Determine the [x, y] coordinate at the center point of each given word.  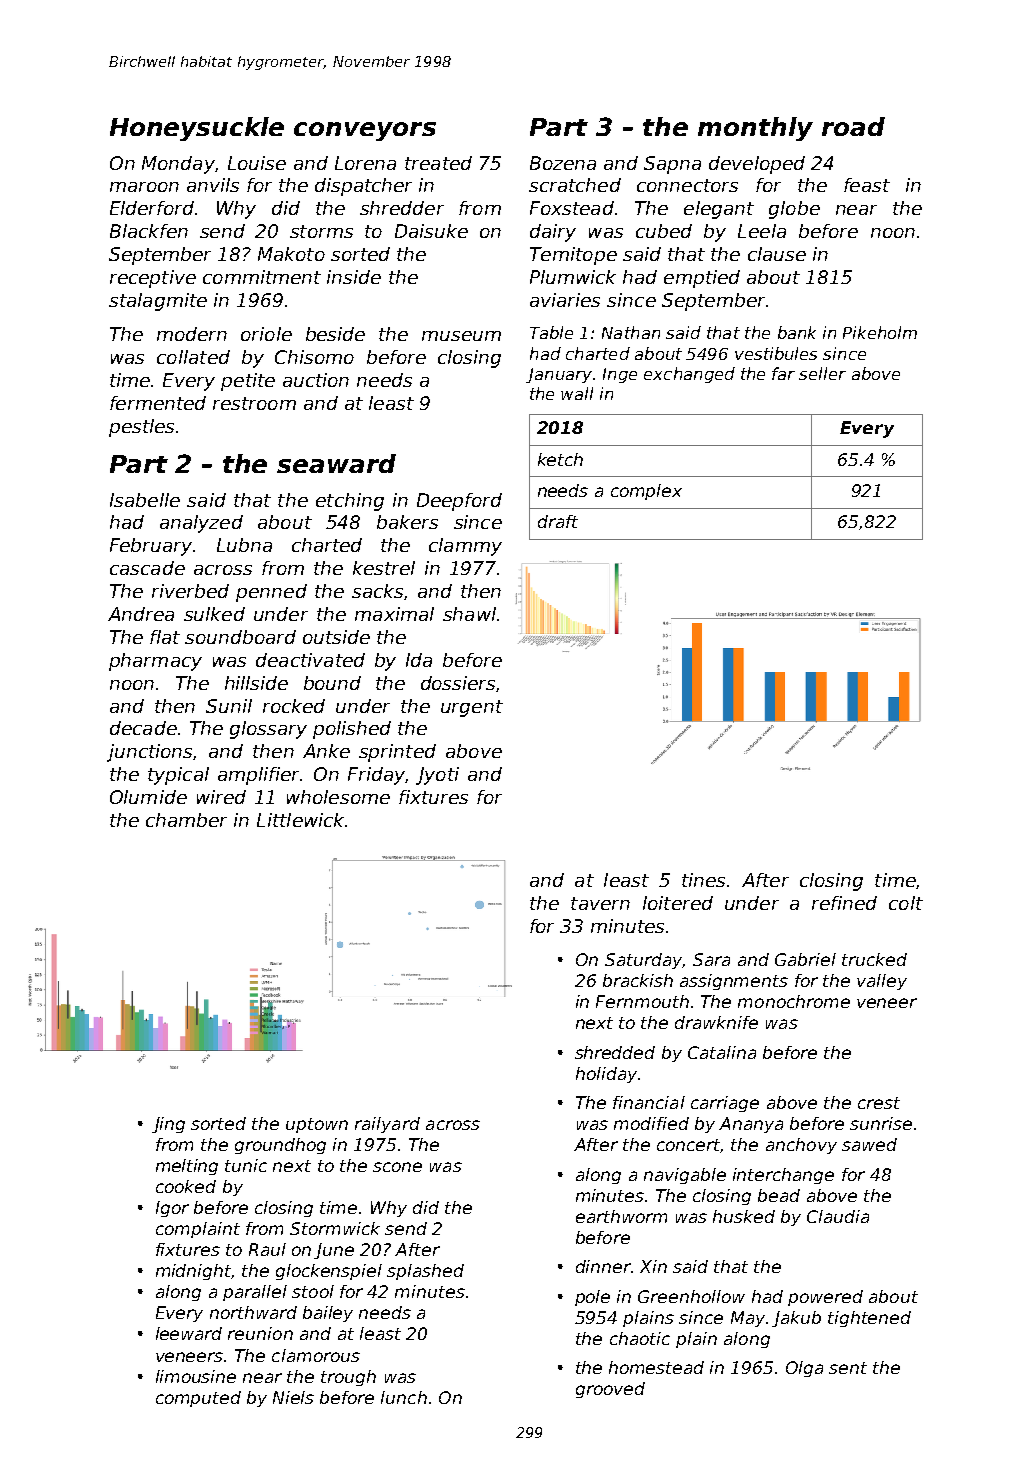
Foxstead [572, 208]
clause [777, 254]
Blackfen [149, 231]
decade [143, 728]
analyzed [201, 524]
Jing [168, 1125]
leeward [189, 1333]
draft [558, 521]
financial [649, 1102]
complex [646, 492]
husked [744, 1216]
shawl [469, 614]
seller [822, 373]
